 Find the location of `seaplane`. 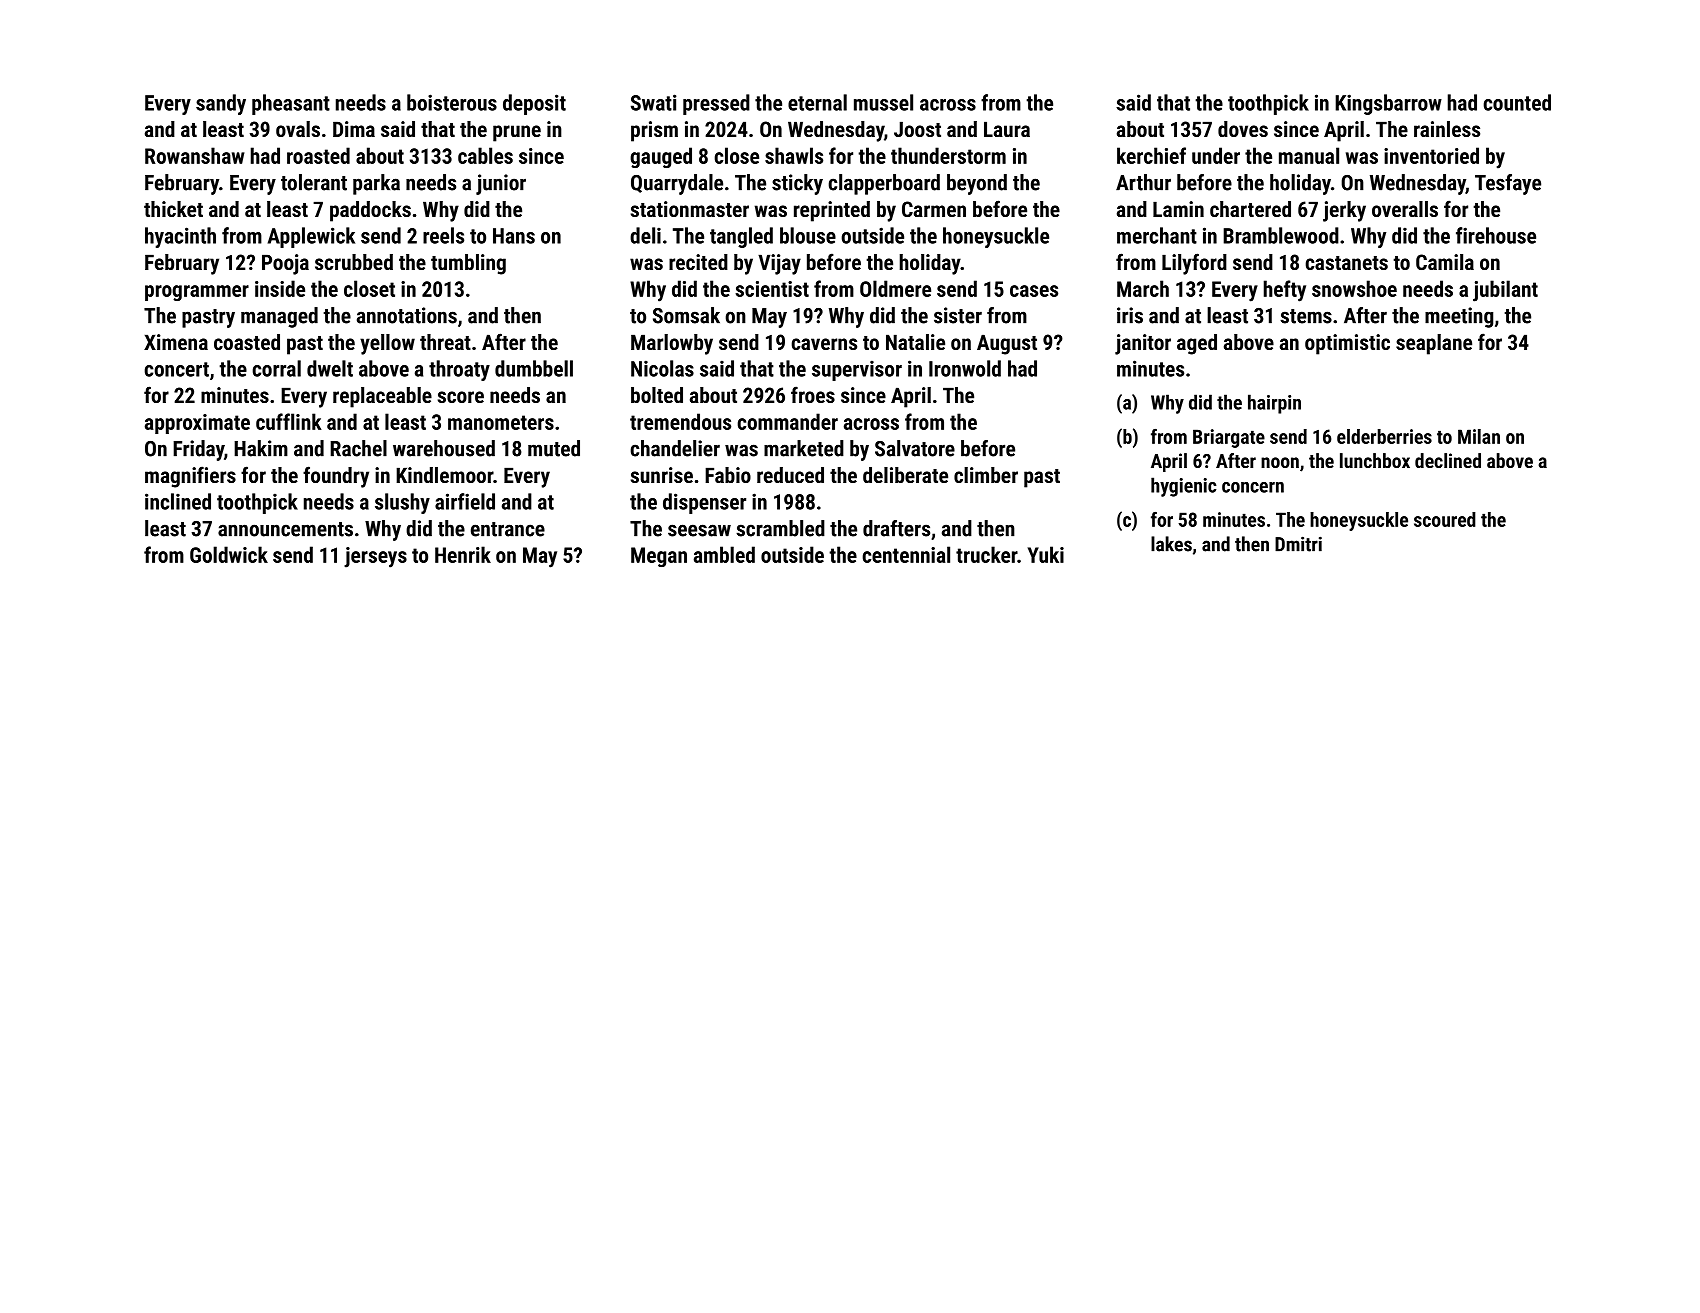

seaplane is located at coordinates (1434, 344).
